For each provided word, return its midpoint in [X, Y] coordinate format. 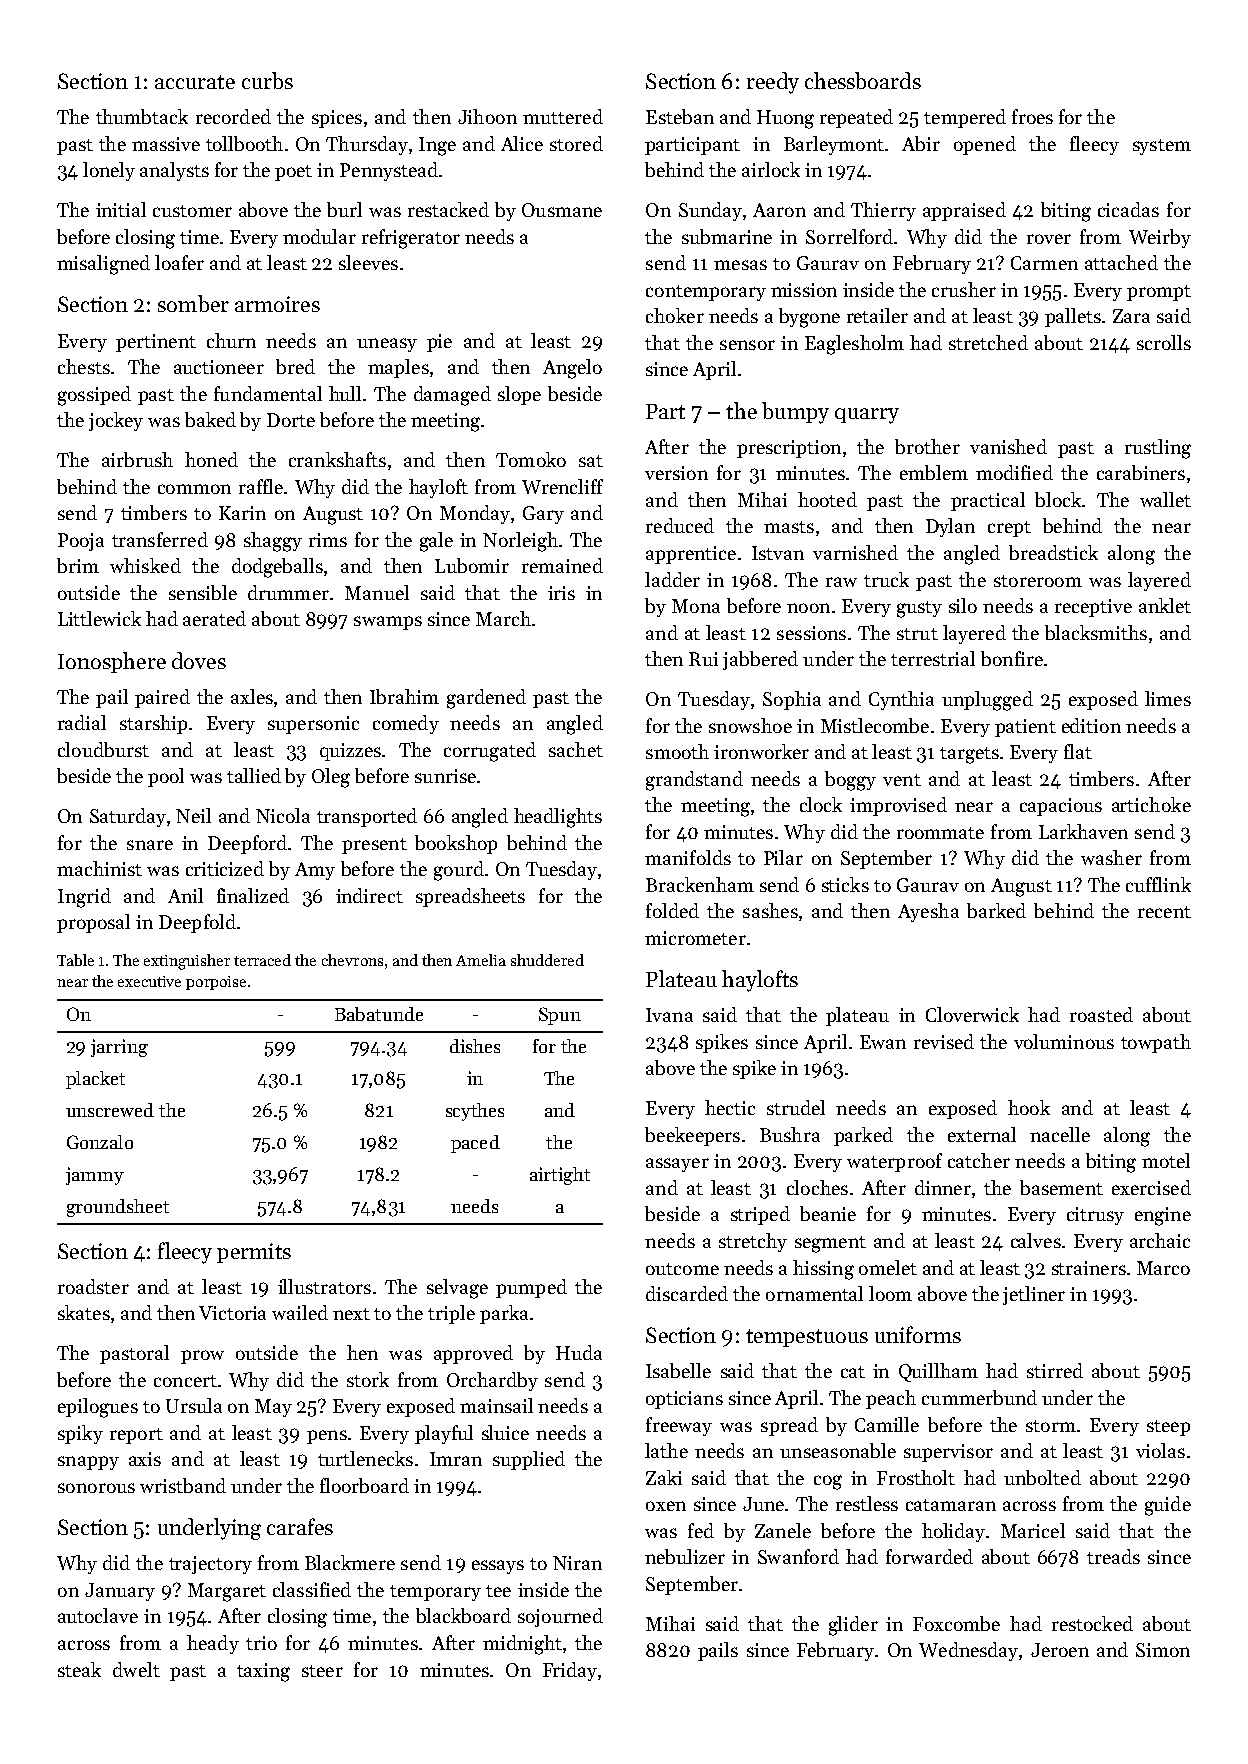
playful [444, 1434]
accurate [195, 82]
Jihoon [487, 116]
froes [1032, 116]
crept [1009, 529]
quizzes [350, 752]
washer [1111, 857]
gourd [459, 871]
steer [322, 1671]
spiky [80, 1434]
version [676, 473]
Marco [1163, 1268]
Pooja [81, 542]
